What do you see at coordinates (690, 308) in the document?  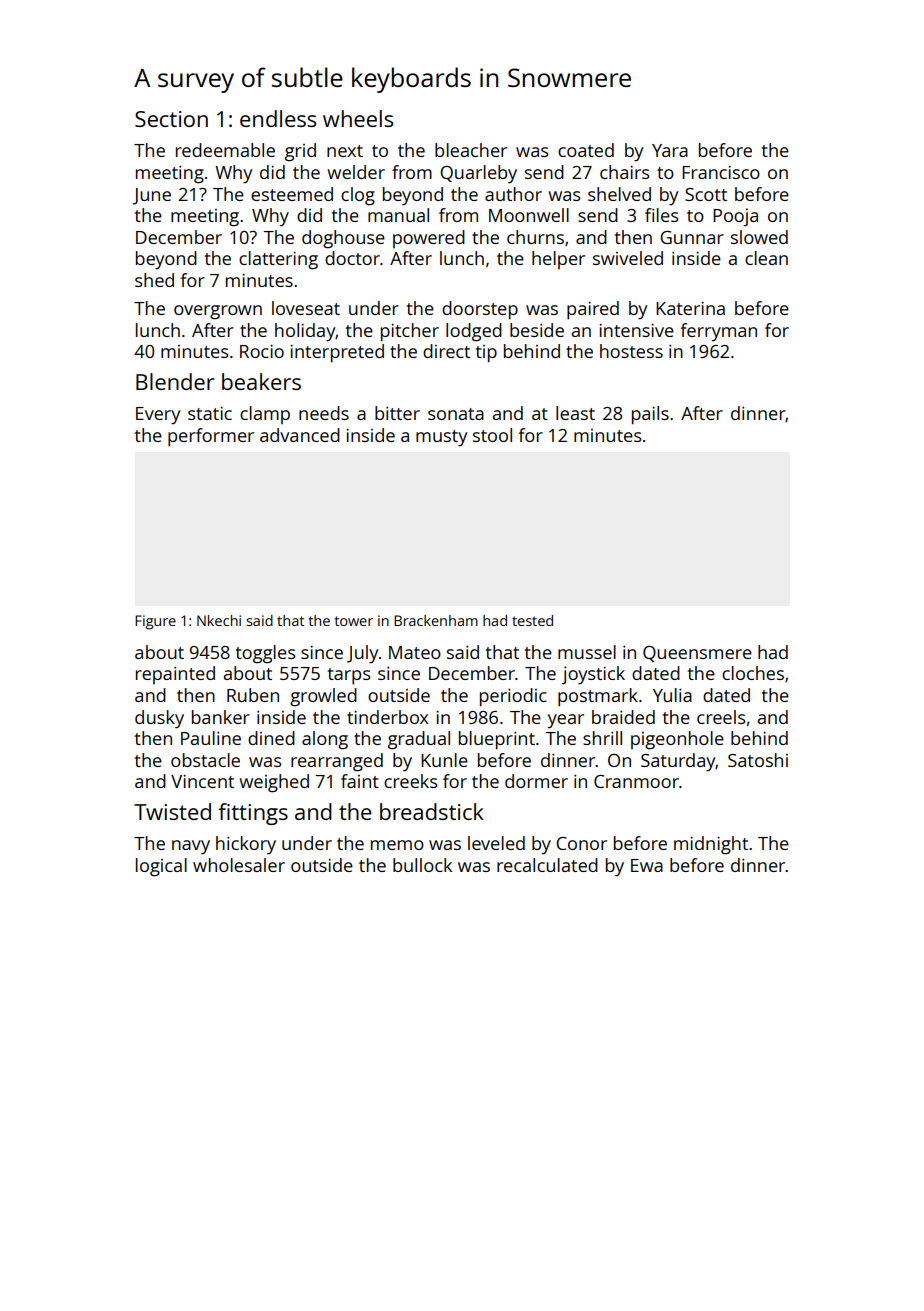 I see `Katerina` at bounding box center [690, 308].
